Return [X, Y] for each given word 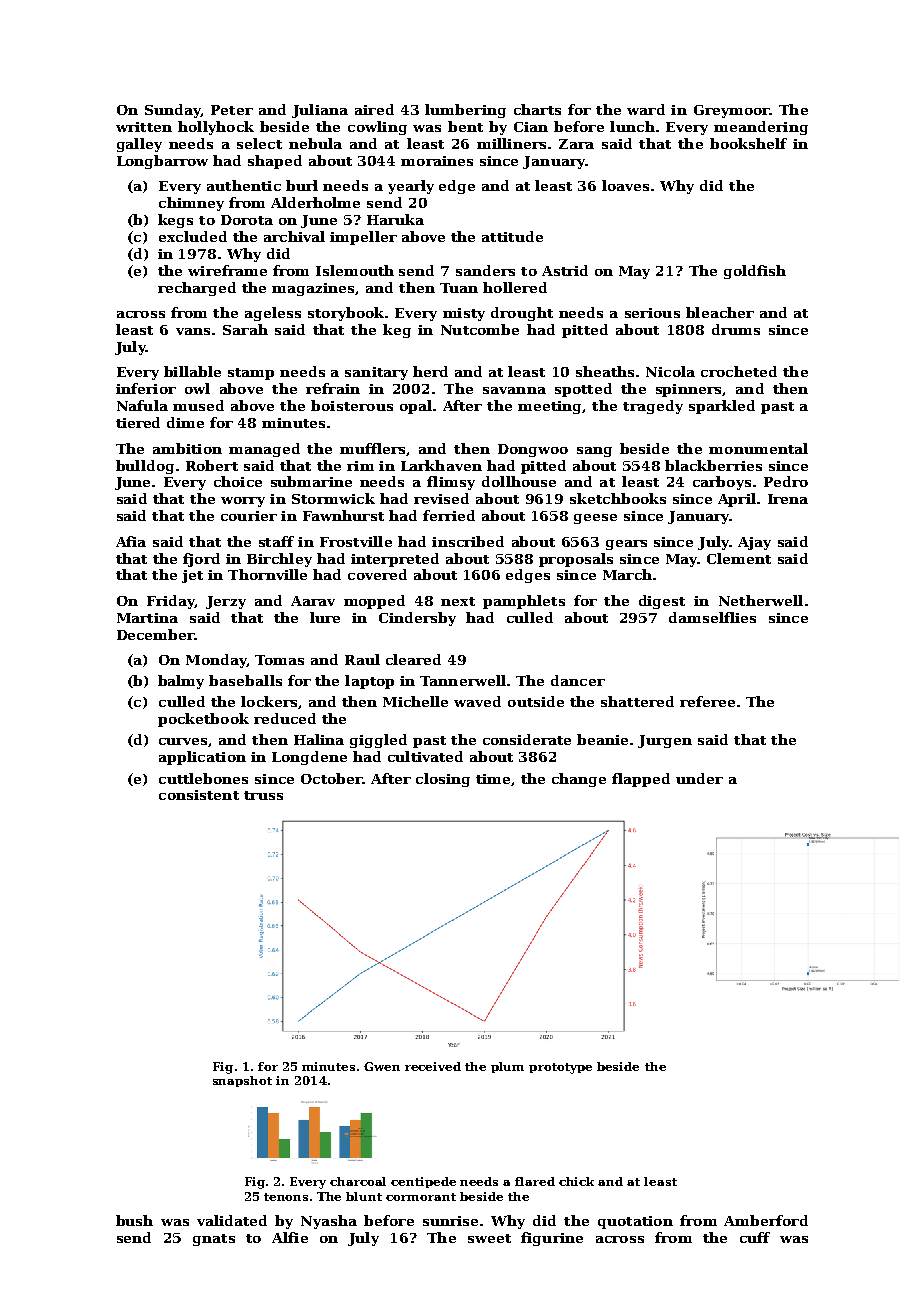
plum [507, 1067]
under [699, 778]
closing [443, 780]
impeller [363, 238]
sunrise [450, 1221]
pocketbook [203, 720]
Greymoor [732, 111]
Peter [232, 110]
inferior [146, 388]
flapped [641, 780]
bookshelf [748, 143]
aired [374, 109]
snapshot [242, 1081]
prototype [560, 1068]
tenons [286, 1197]
